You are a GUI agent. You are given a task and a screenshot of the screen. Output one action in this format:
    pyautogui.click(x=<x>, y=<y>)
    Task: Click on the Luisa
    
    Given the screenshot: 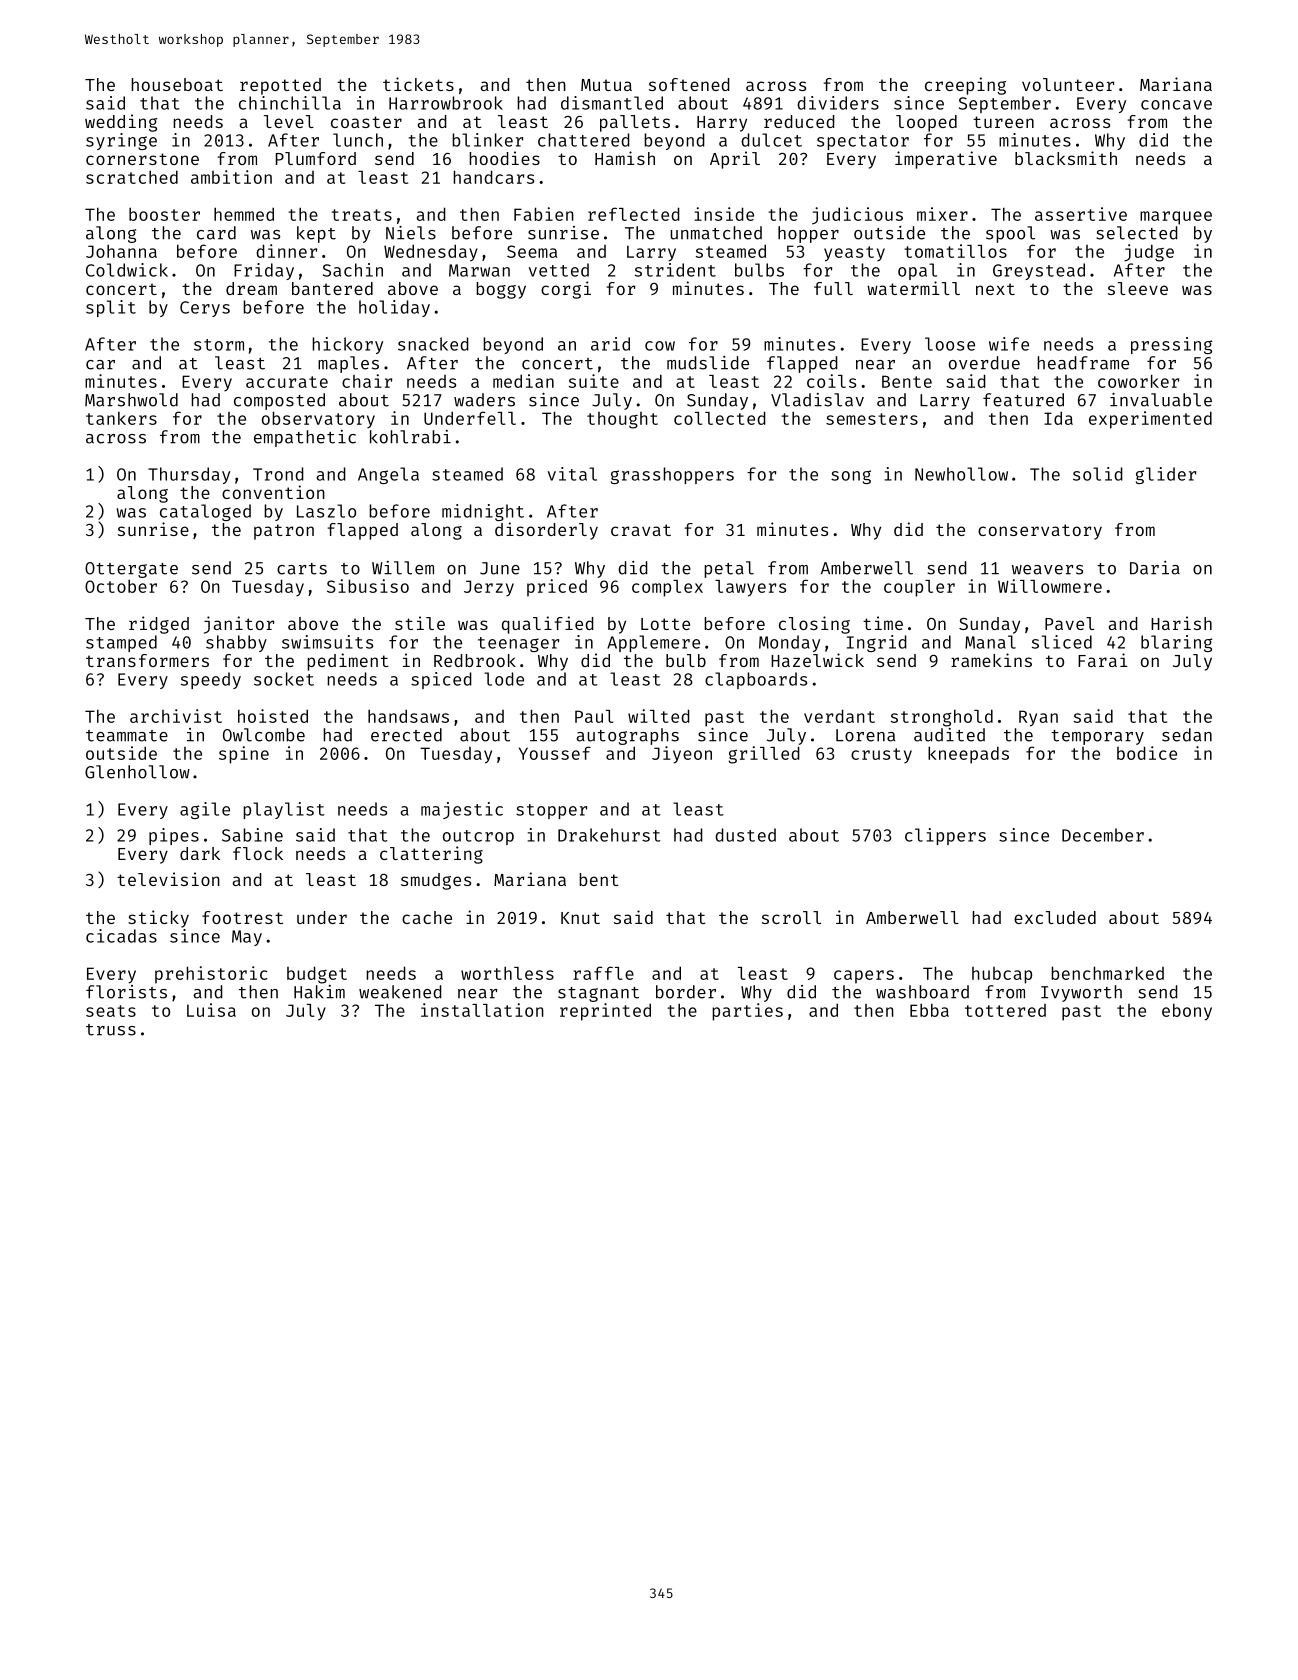 What is the action you would take?
    pyautogui.click(x=211, y=1010)
